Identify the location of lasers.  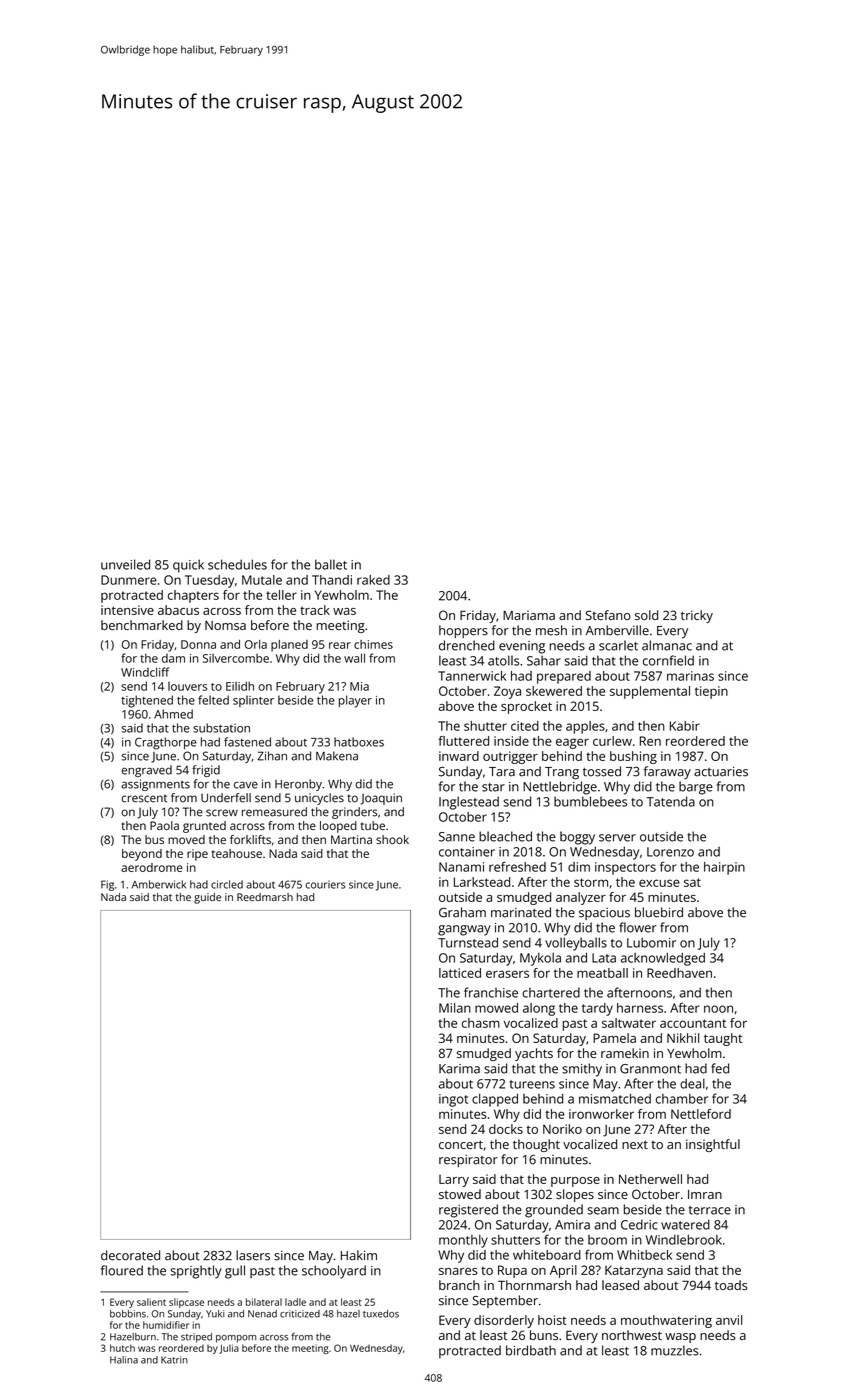
(253, 1255).
